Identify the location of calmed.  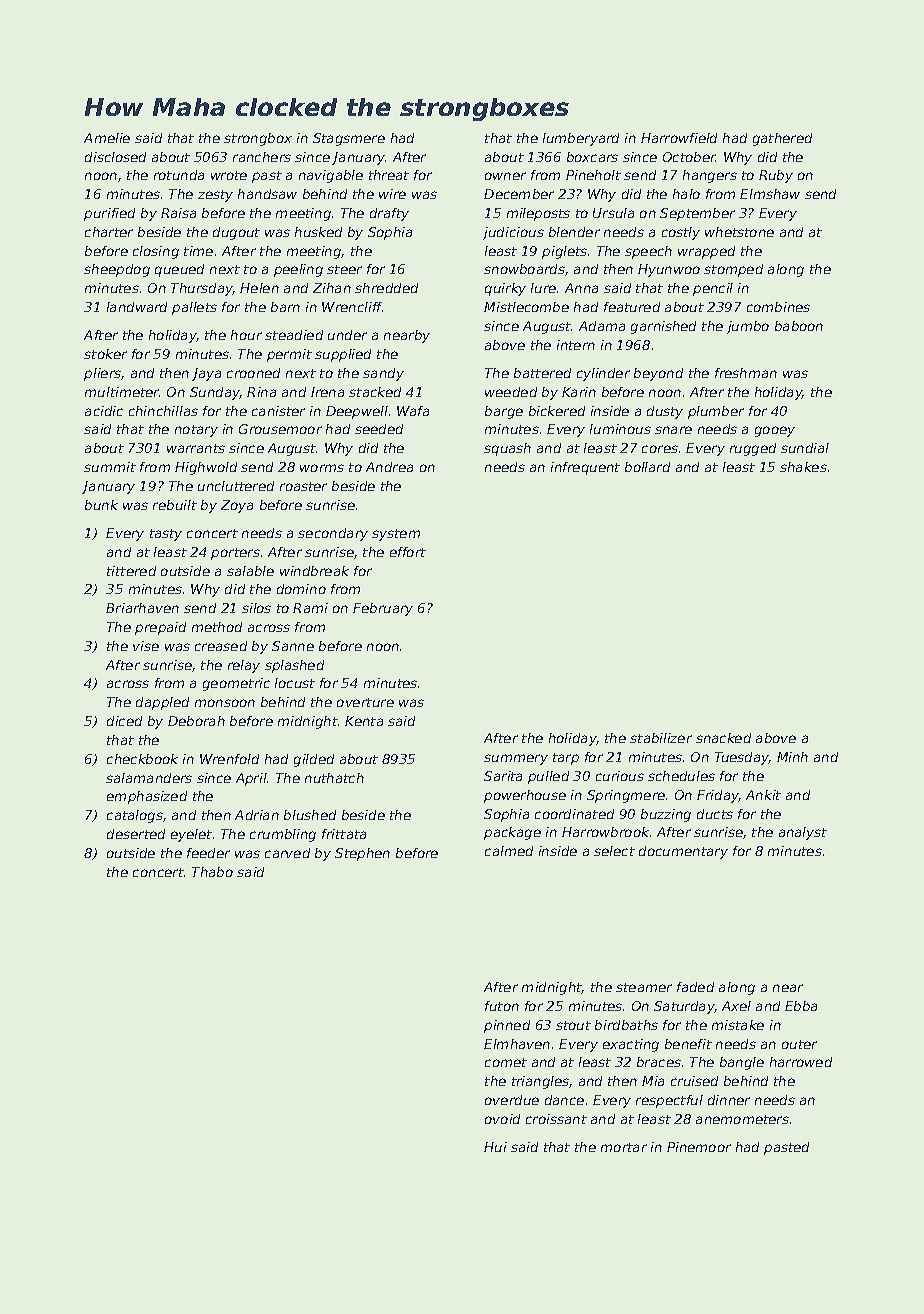
(509, 851).
